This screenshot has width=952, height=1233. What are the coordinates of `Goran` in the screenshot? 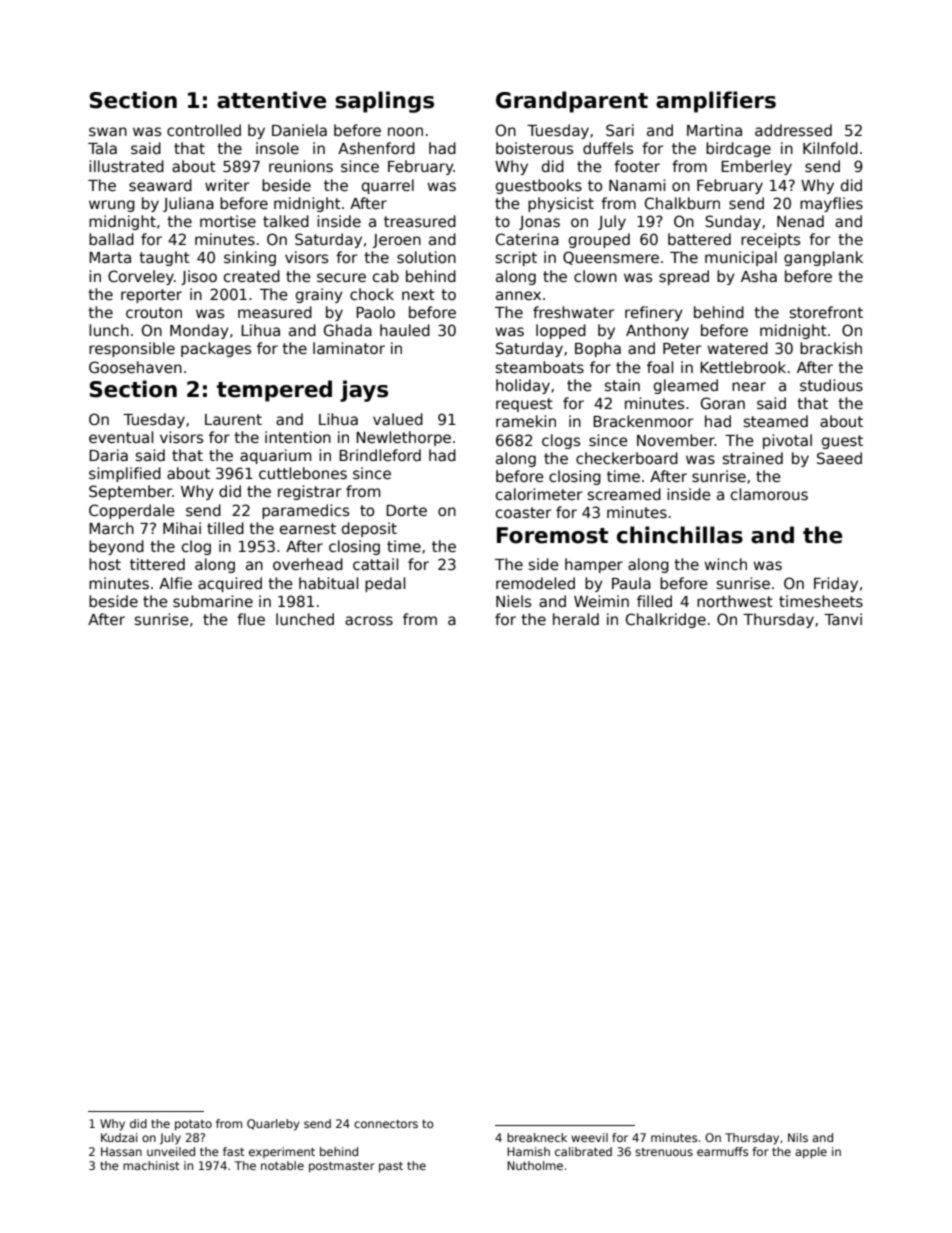 It's located at (723, 403).
